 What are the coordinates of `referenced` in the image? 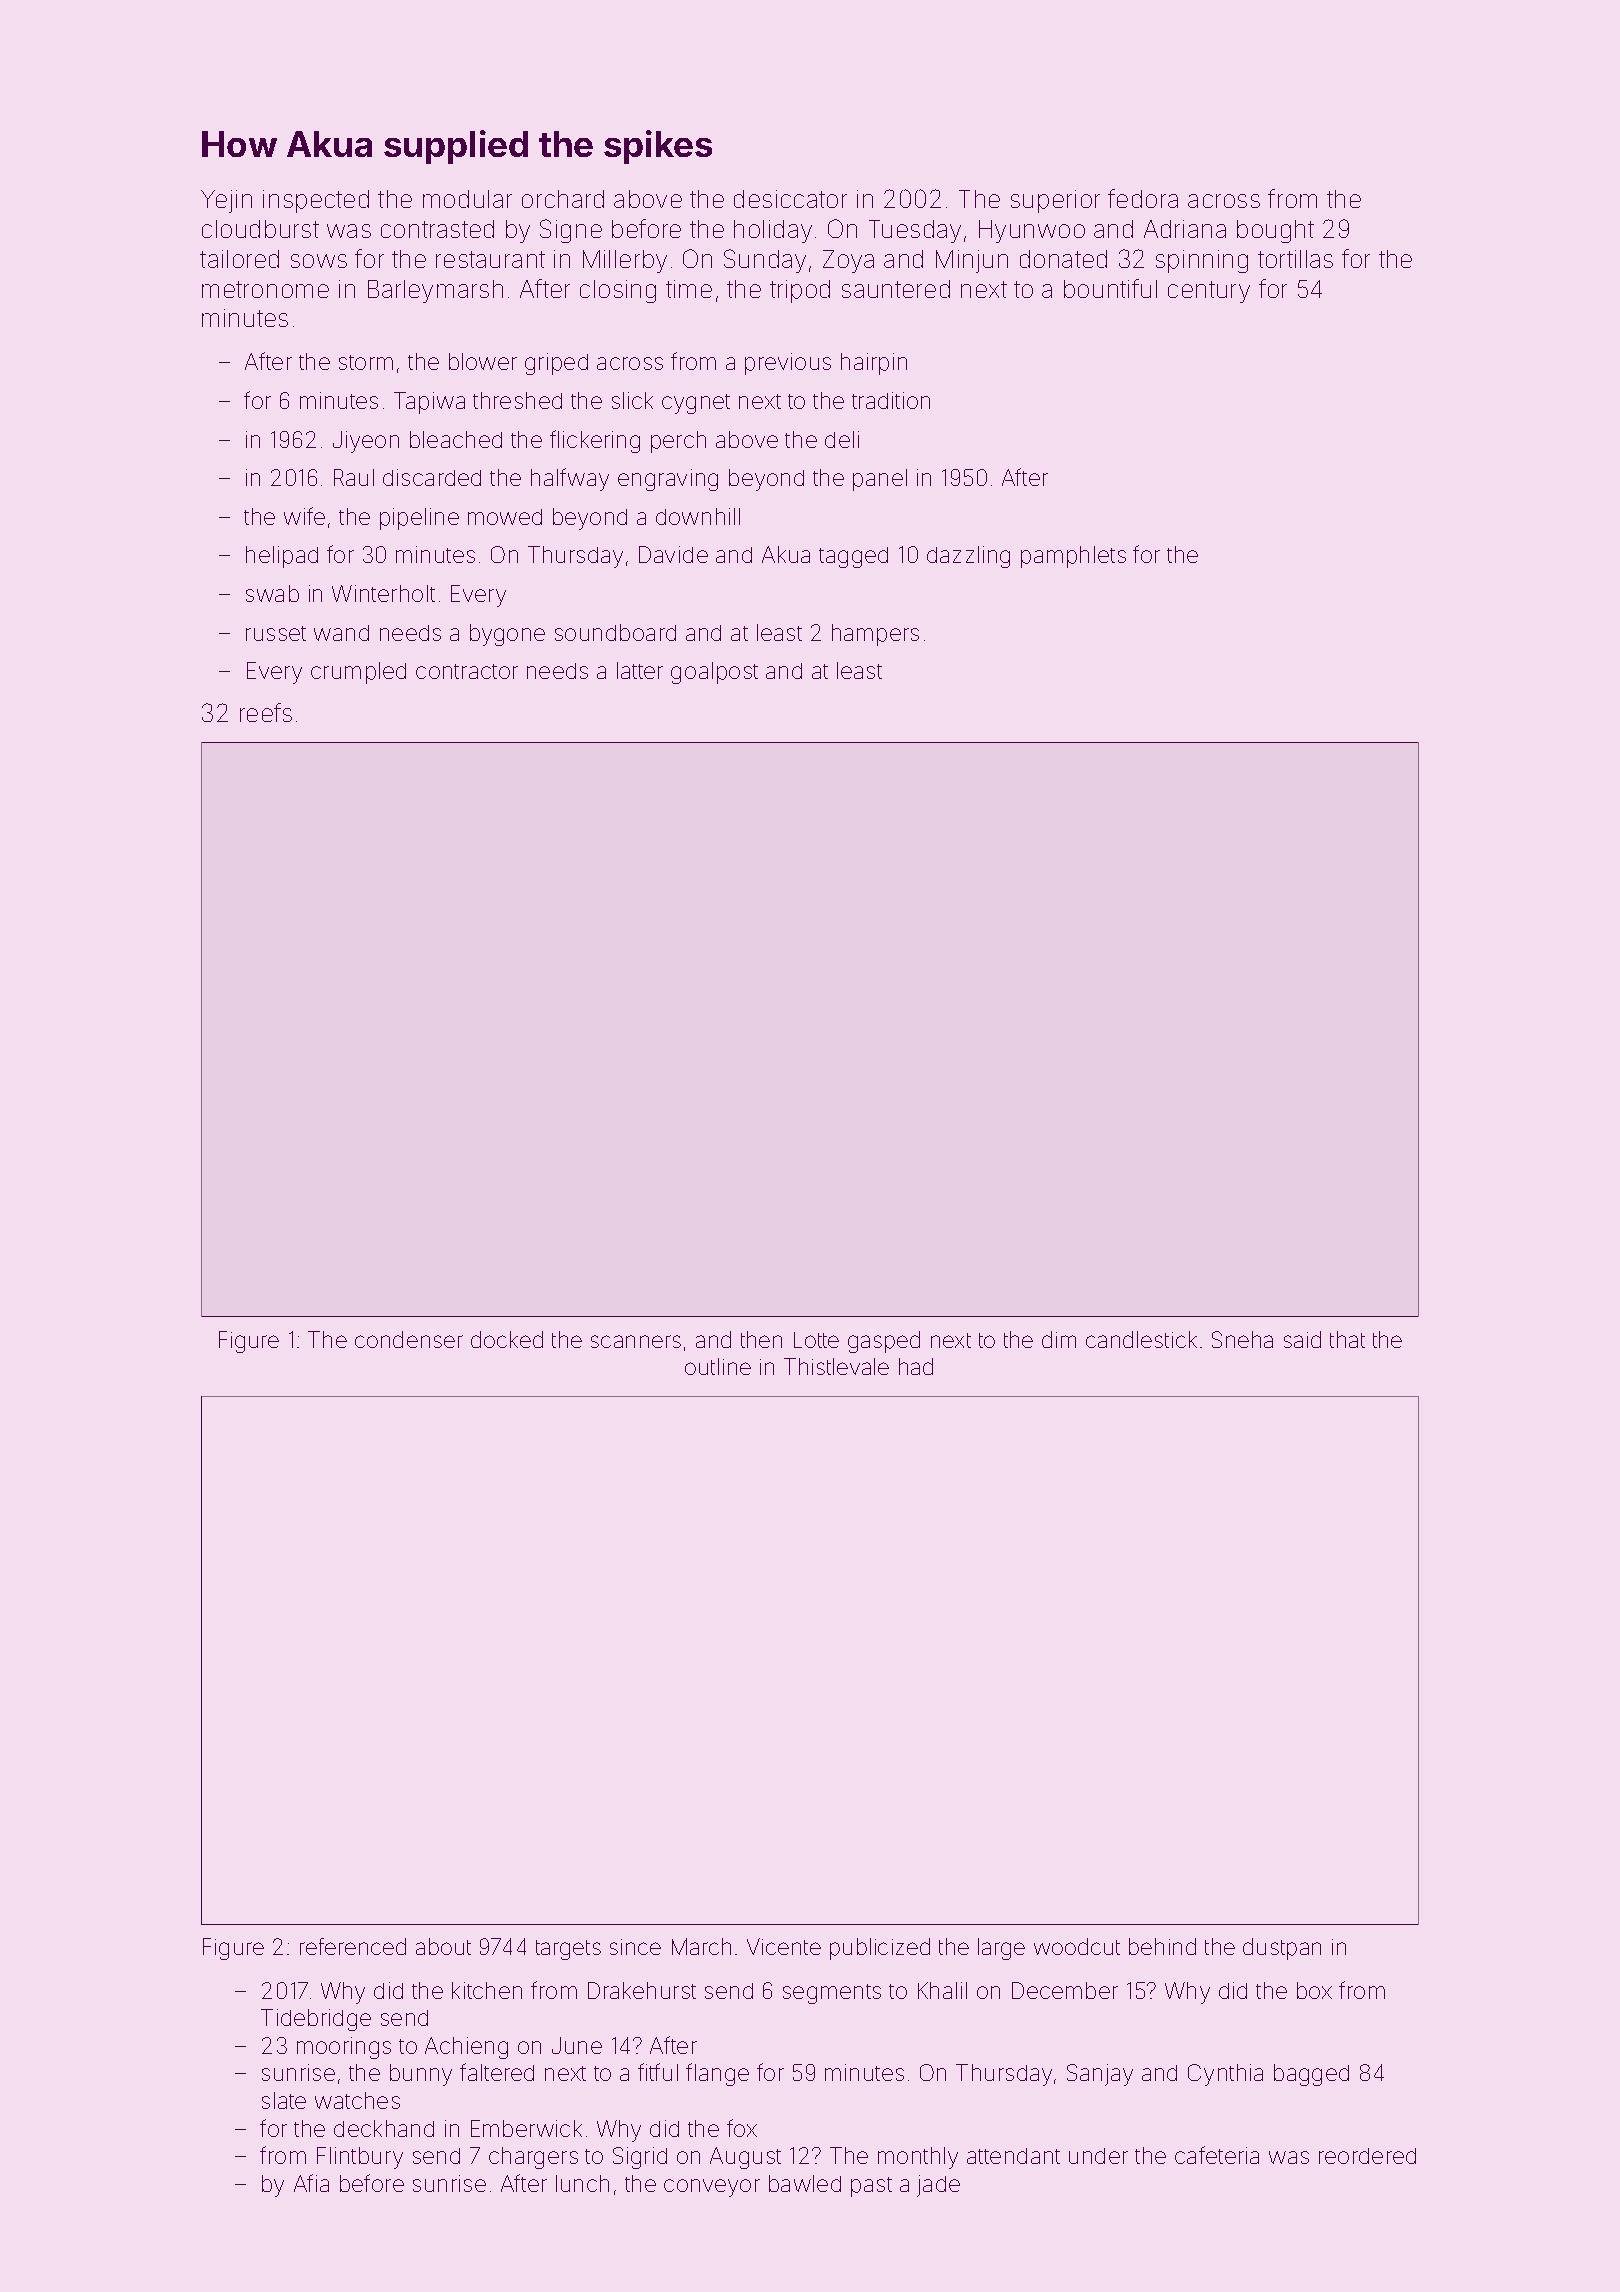 It's located at (353, 1946).
